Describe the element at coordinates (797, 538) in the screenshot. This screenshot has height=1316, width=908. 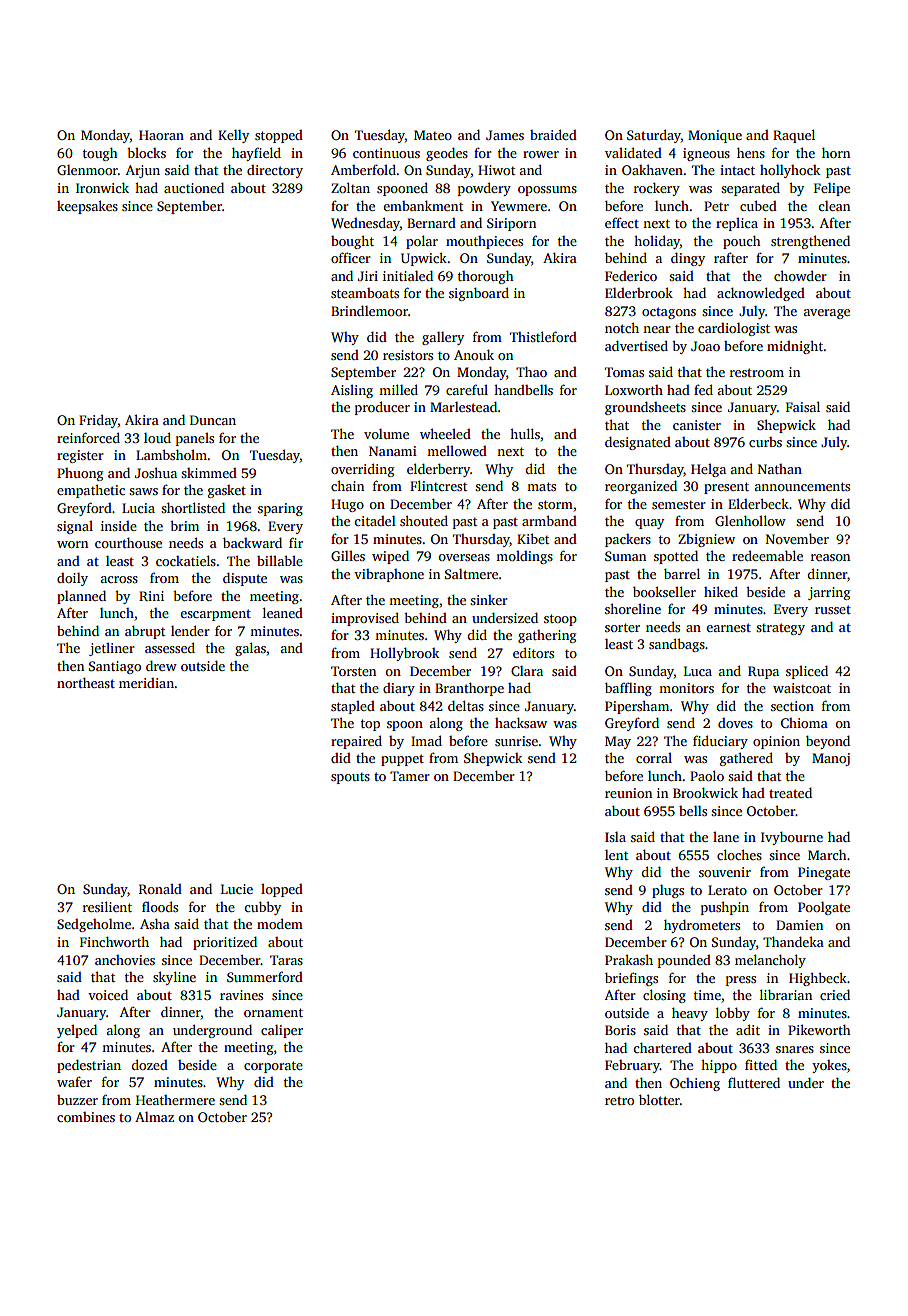
I see `November` at that location.
